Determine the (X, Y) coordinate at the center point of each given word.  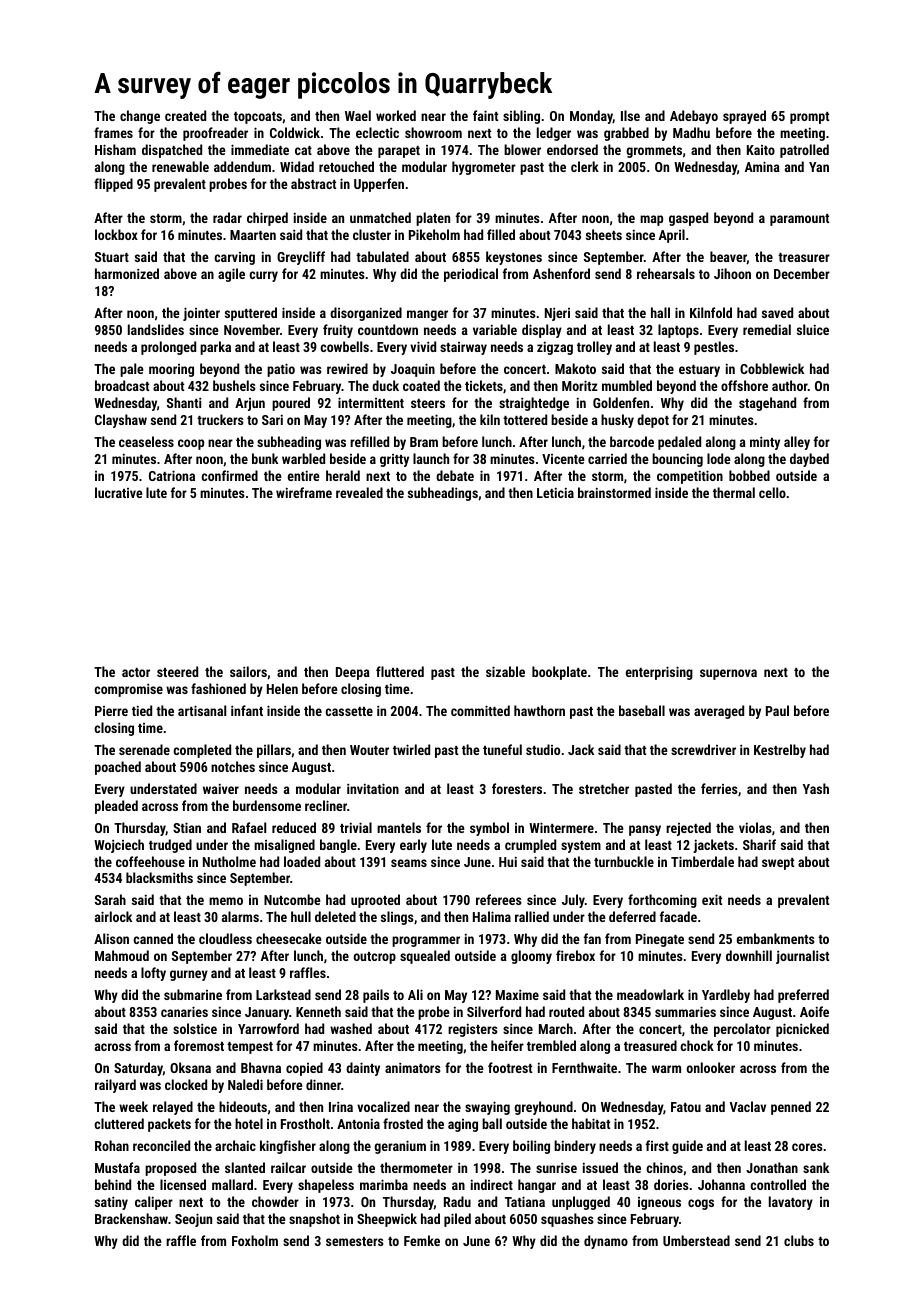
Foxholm (255, 1240)
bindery (575, 1147)
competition (690, 477)
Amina (762, 166)
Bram (424, 442)
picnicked (802, 1030)
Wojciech (119, 846)
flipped (113, 185)
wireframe (304, 492)
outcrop (375, 958)
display (542, 331)
